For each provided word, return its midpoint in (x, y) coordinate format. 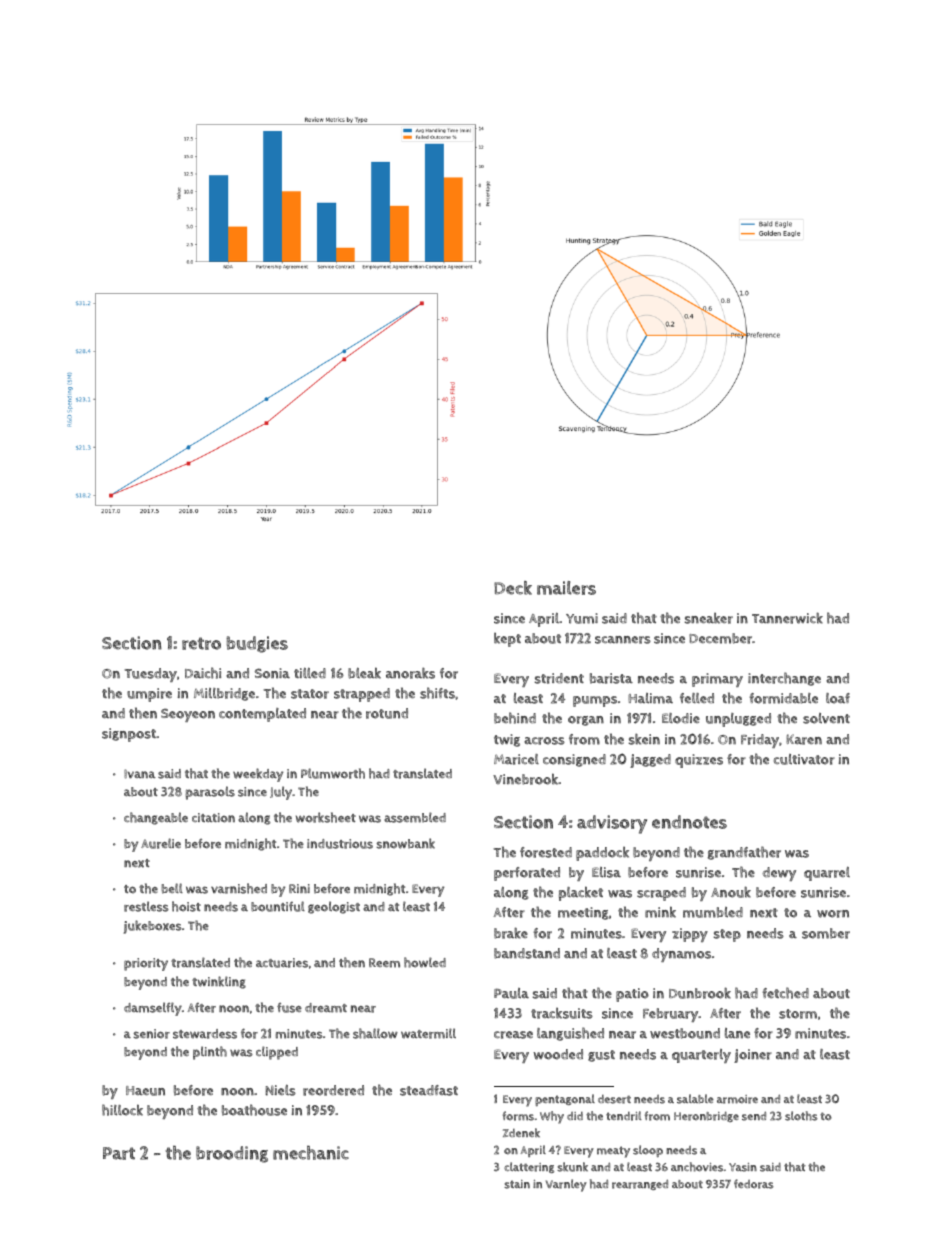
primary (717, 680)
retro (201, 643)
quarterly (701, 1056)
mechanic (311, 1153)
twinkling (219, 982)
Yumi (582, 618)
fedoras (754, 1184)
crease (513, 1035)
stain (517, 1184)
